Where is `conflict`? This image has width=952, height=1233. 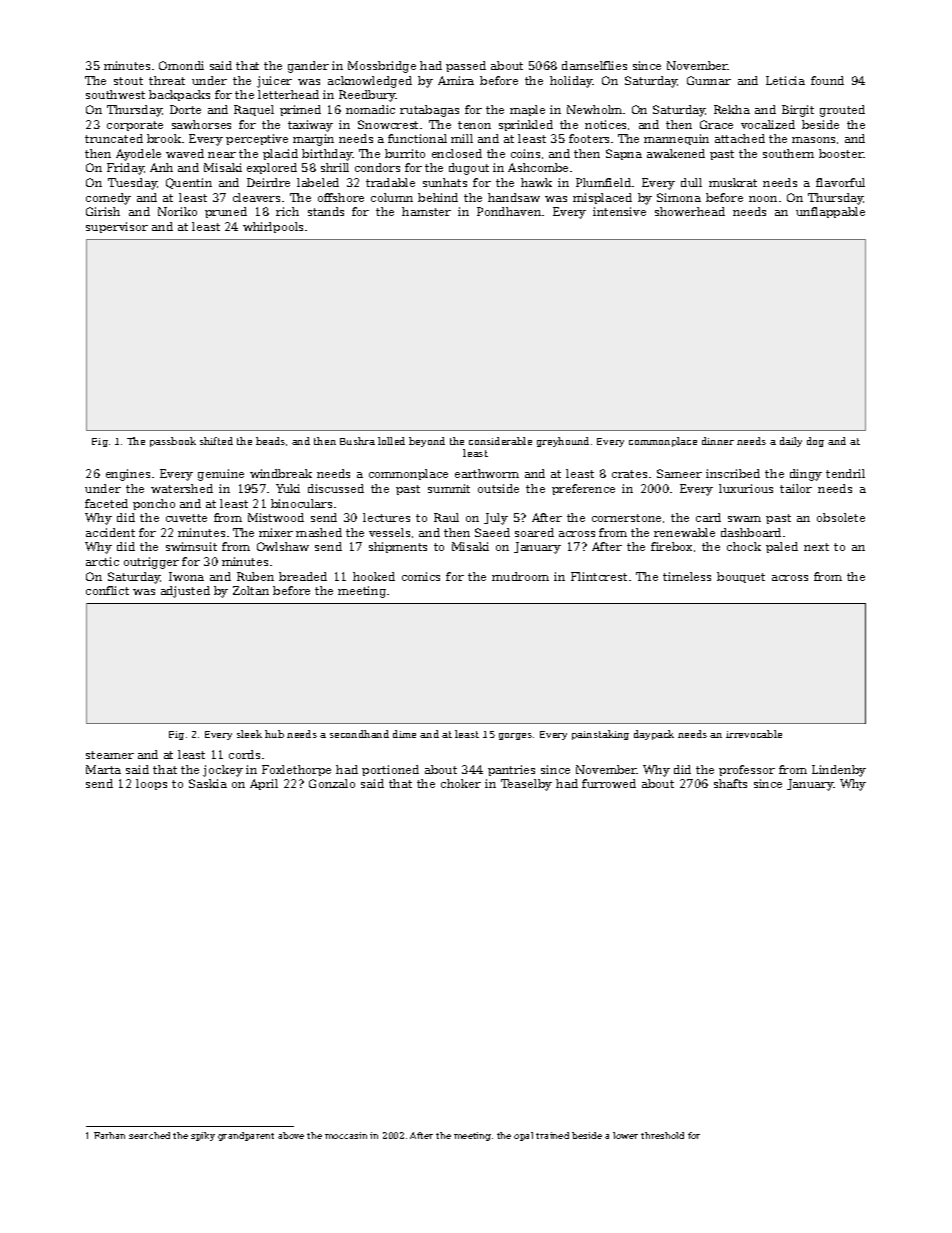 conflict is located at coordinates (107, 590).
